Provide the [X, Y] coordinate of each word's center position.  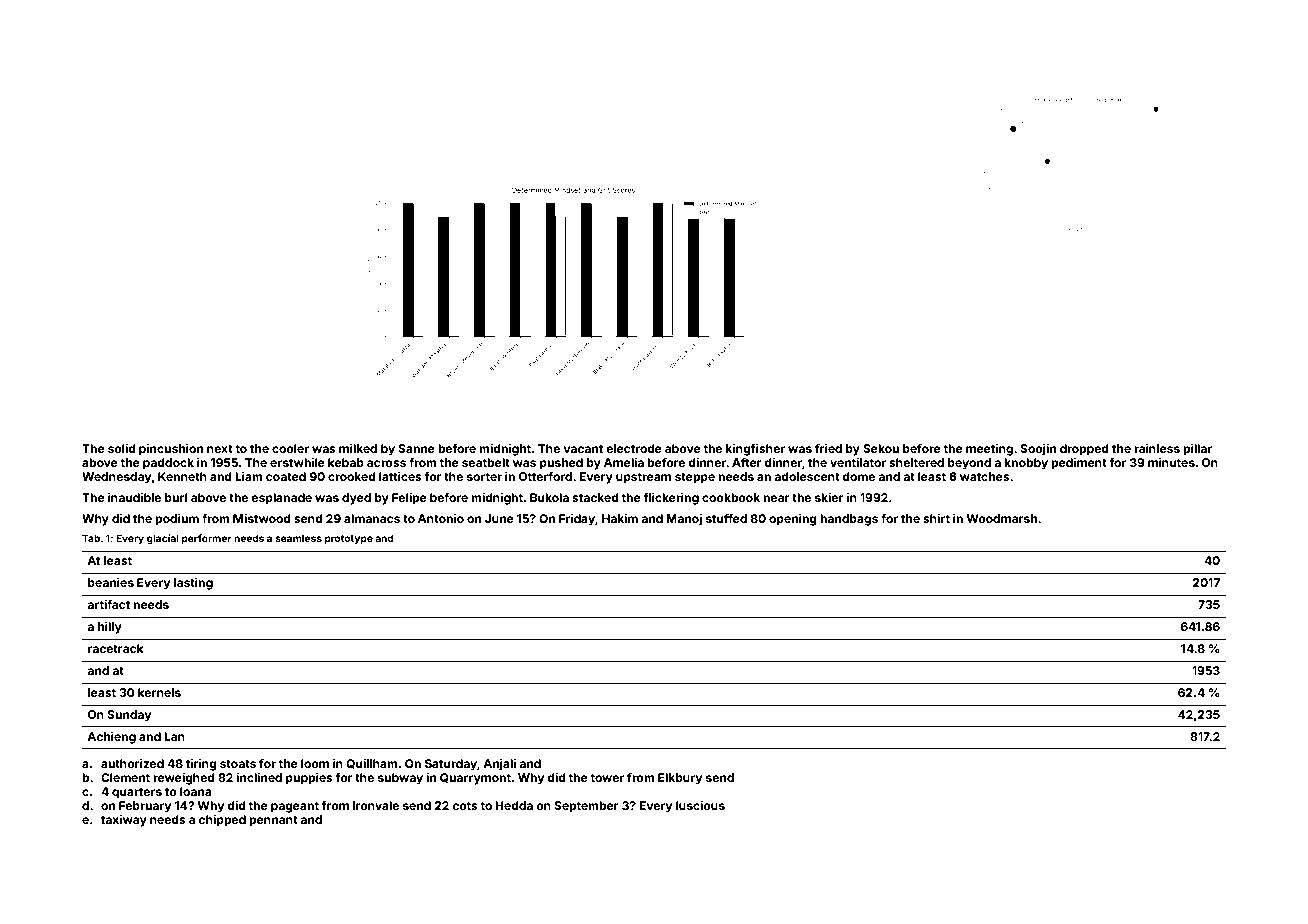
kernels [159, 692]
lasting [193, 584]
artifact [108, 604]
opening [793, 520]
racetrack [116, 648]
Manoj [684, 520]
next [220, 449]
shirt [936, 518]
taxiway [124, 821]
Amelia [624, 462]
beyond [969, 464]
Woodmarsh [1001, 518]
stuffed [726, 518]
